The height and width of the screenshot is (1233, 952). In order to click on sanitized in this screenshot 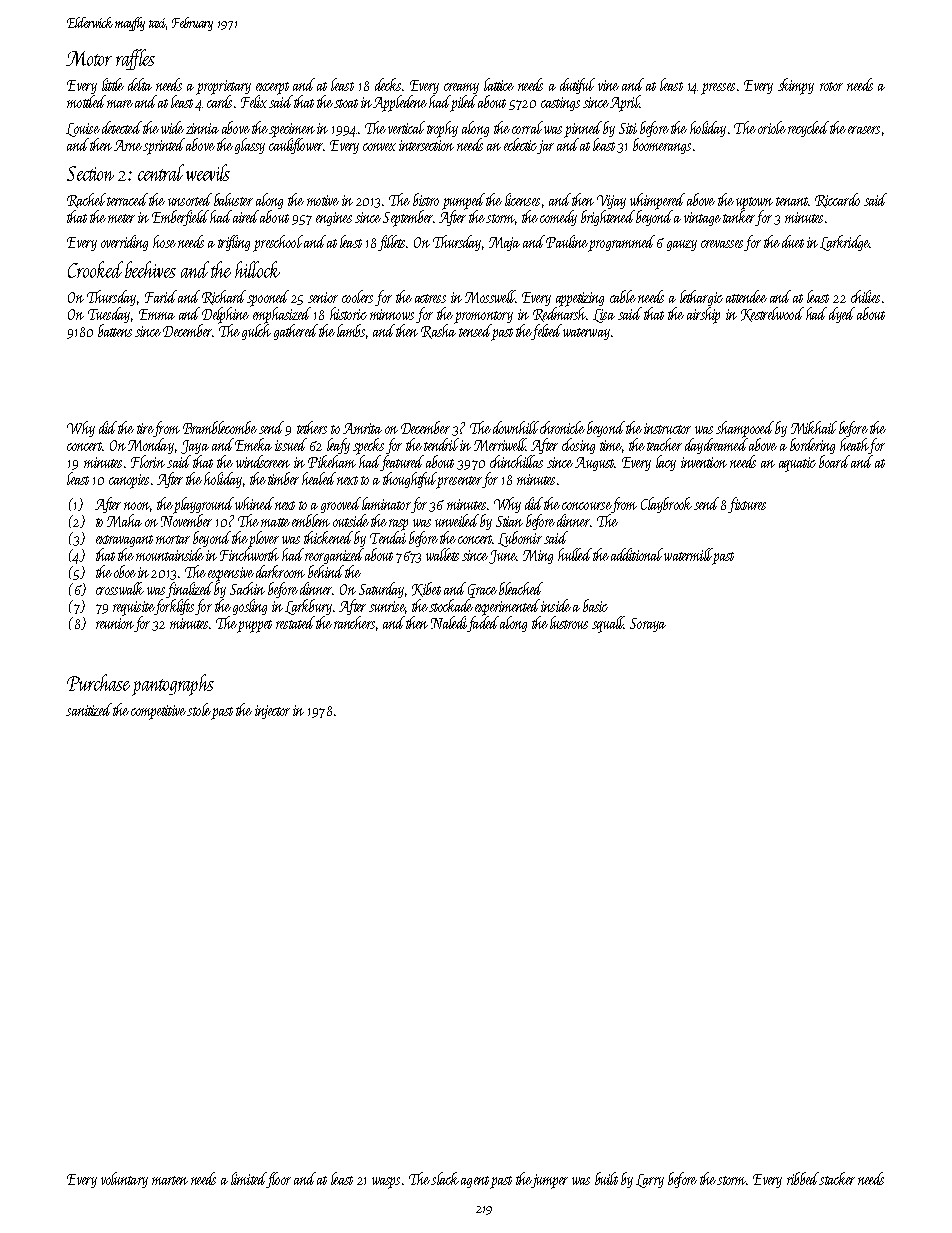, I will do `click(89, 709)`.
